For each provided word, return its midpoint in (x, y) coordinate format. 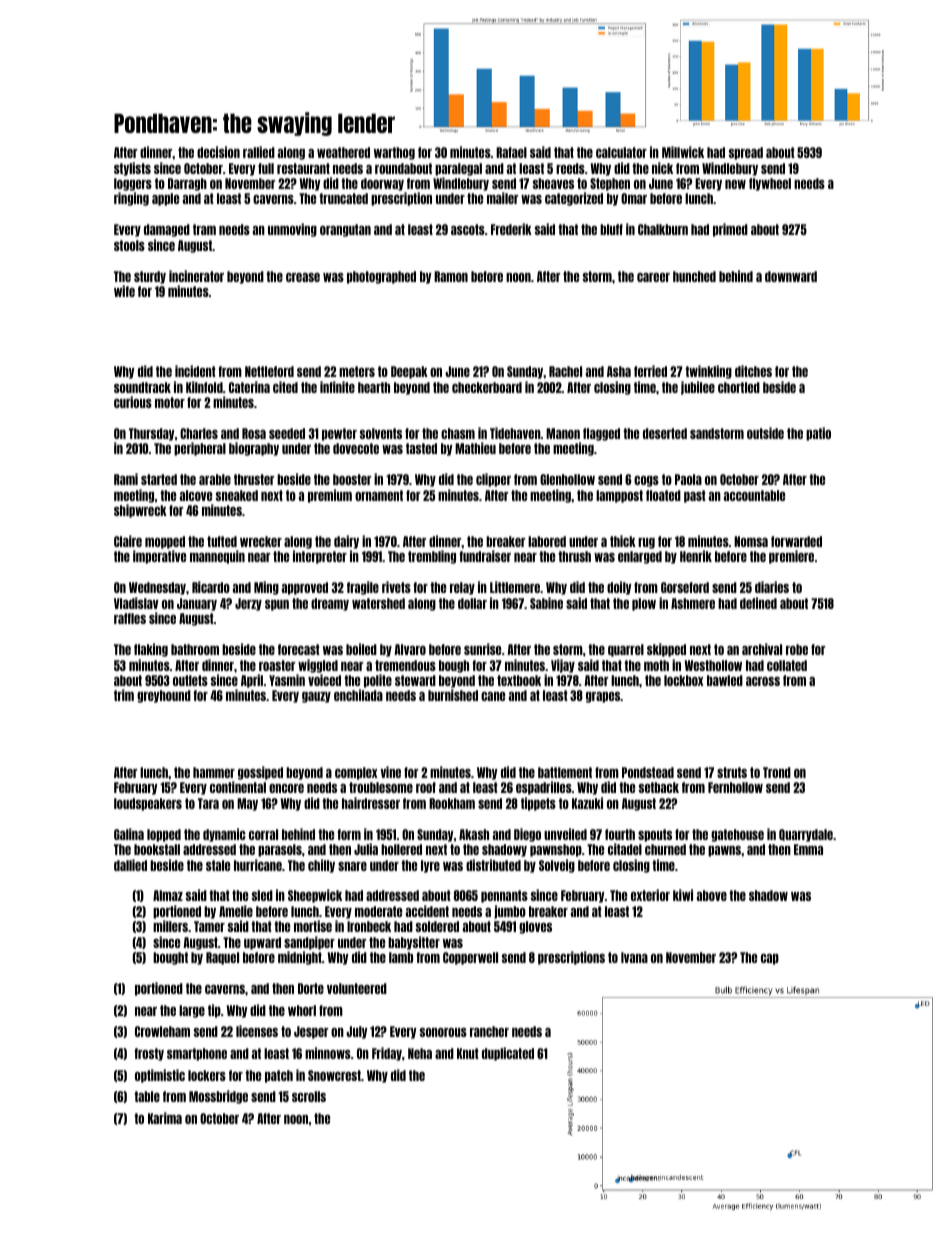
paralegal (458, 169)
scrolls (309, 1096)
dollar (472, 603)
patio (818, 434)
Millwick (683, 152)
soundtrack (142, 387)
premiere (791, 557)
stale (218, 865)
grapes (603, 697)
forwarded (796, 541)
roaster (277, 665)
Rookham (452, 803)
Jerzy (248, 604)
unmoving (292, 230)
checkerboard (487, 387)
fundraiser (485, 556)
